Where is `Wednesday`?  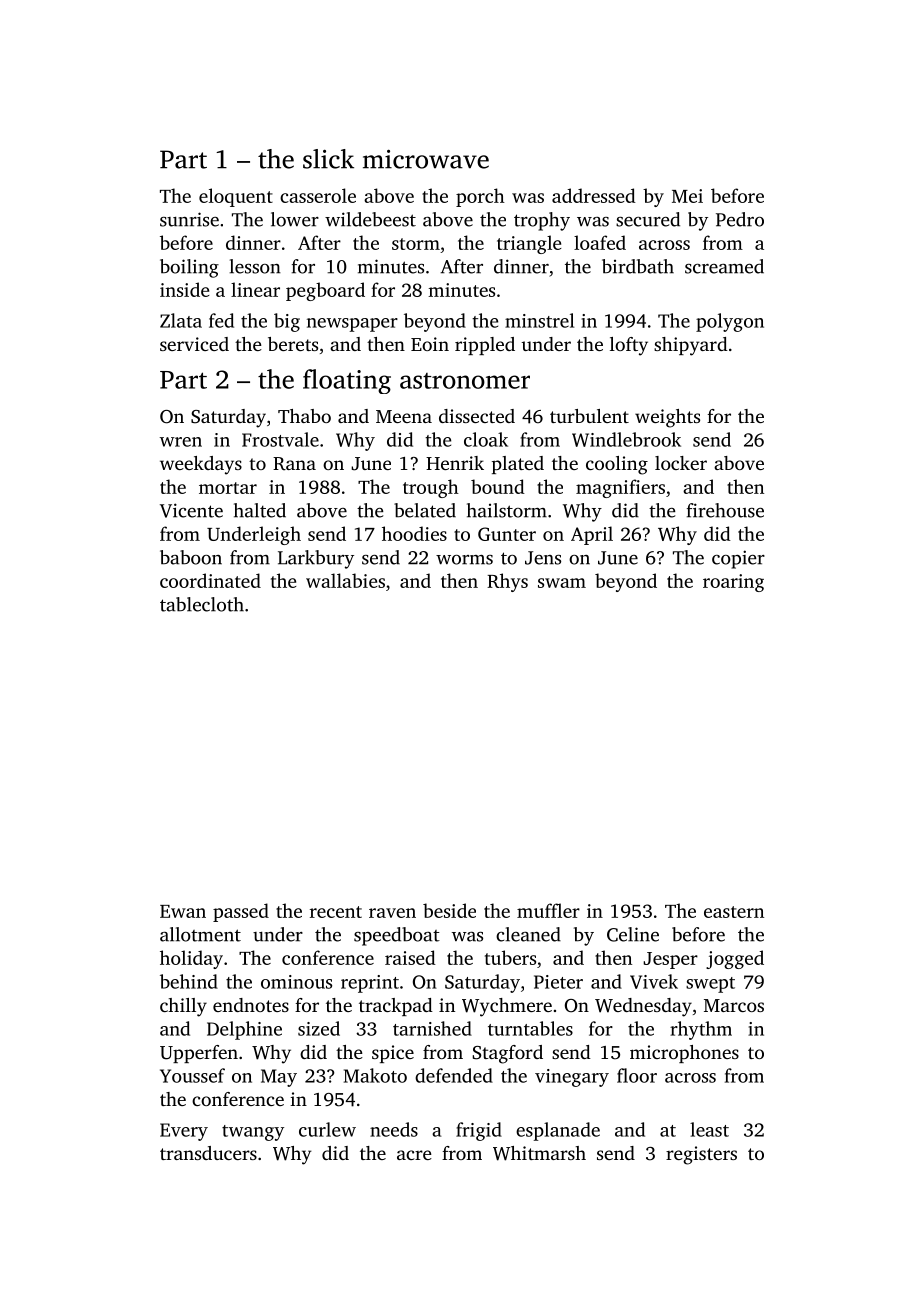
Wednesday is located at coordinates (643, 1007).
